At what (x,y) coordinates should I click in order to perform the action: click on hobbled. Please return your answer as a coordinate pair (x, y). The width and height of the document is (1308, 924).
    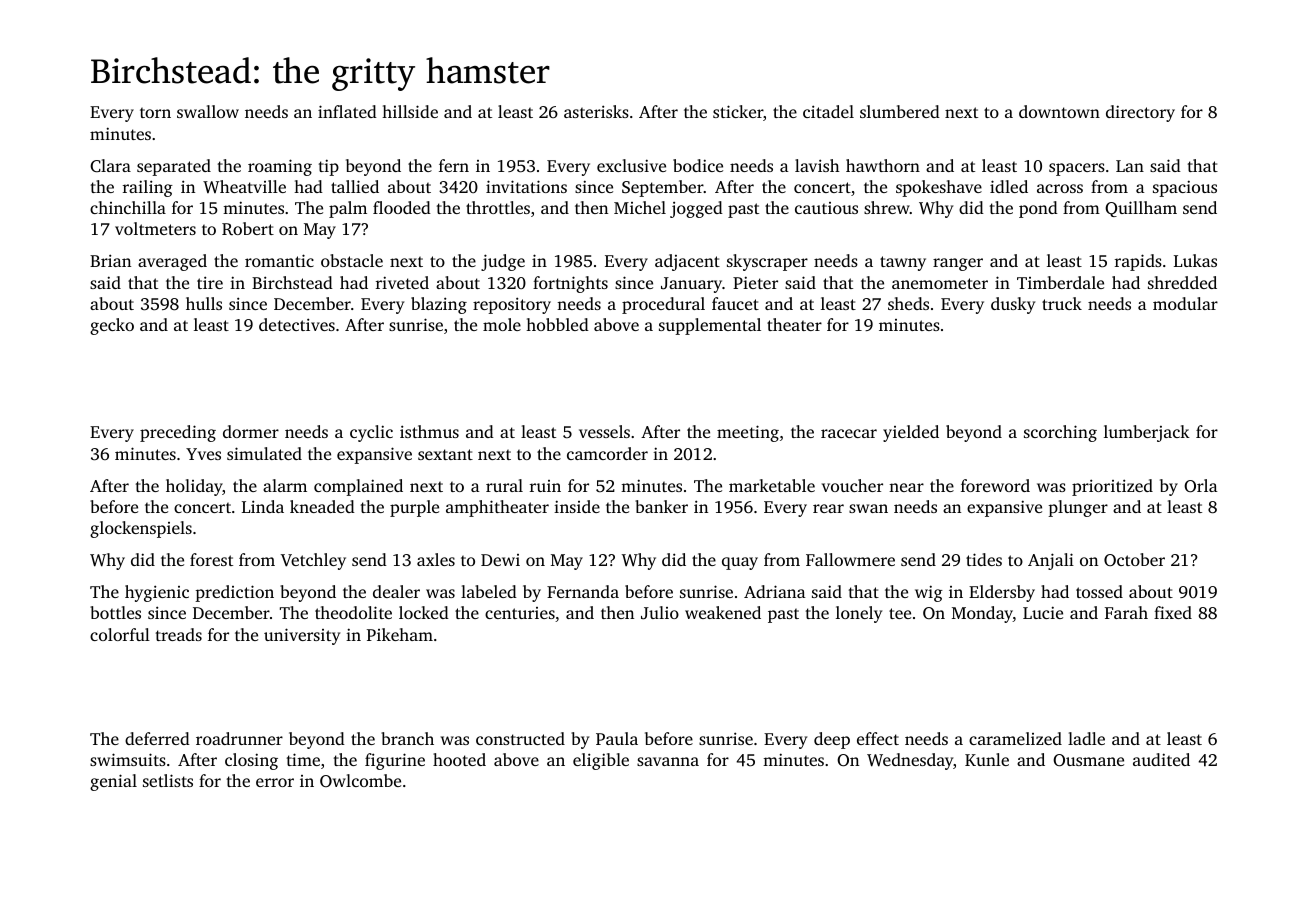
    Looking at the image, I should click on (557, 324).
